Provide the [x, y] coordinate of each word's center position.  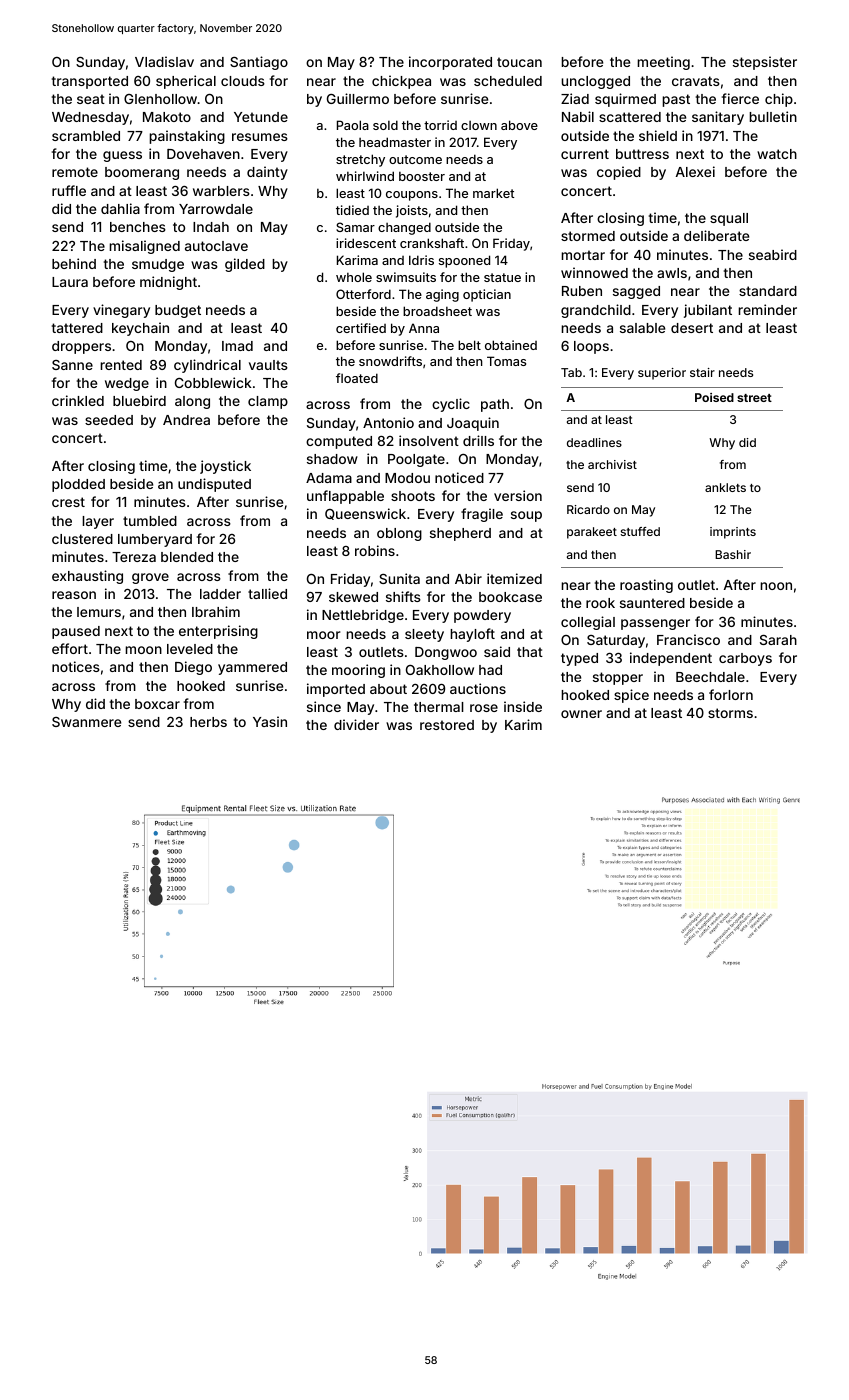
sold [385, 125]
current [585, 154]
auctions [478, 688]
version [518, 495]
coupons [412, 196]
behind [74, 263]
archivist [612, 464]
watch [777, 154]
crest [68, 502]
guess [122, 156]
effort [70, 648]
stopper [618, 678]
